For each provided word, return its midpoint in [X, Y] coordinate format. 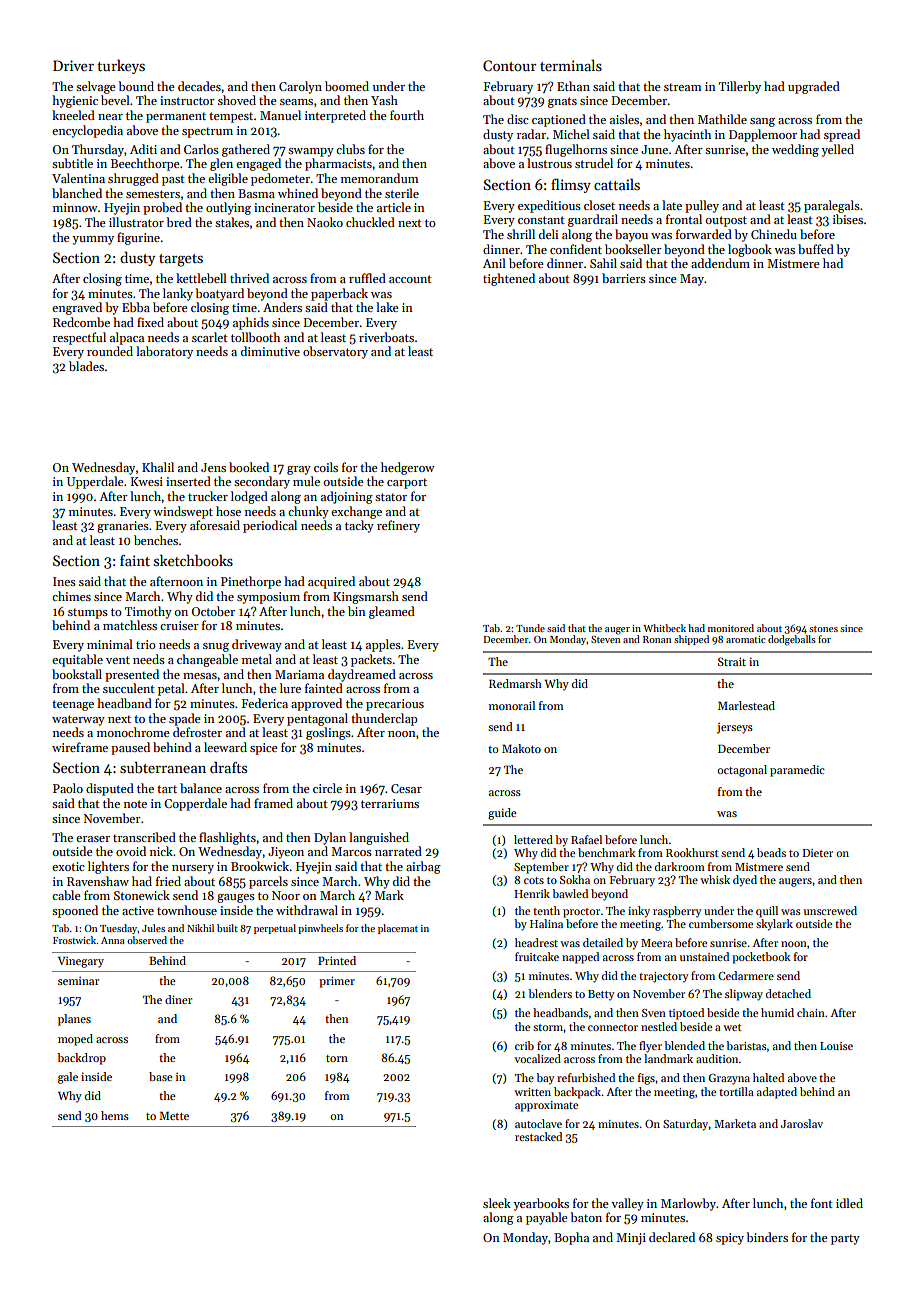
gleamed [392, 612]
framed [273, 803]
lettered [533, 839]
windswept [183, 512]
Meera [657, 943]
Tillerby [740, 87]
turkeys [121, 66]
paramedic [797, 771]
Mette [174, 1115]
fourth [407, 115]
